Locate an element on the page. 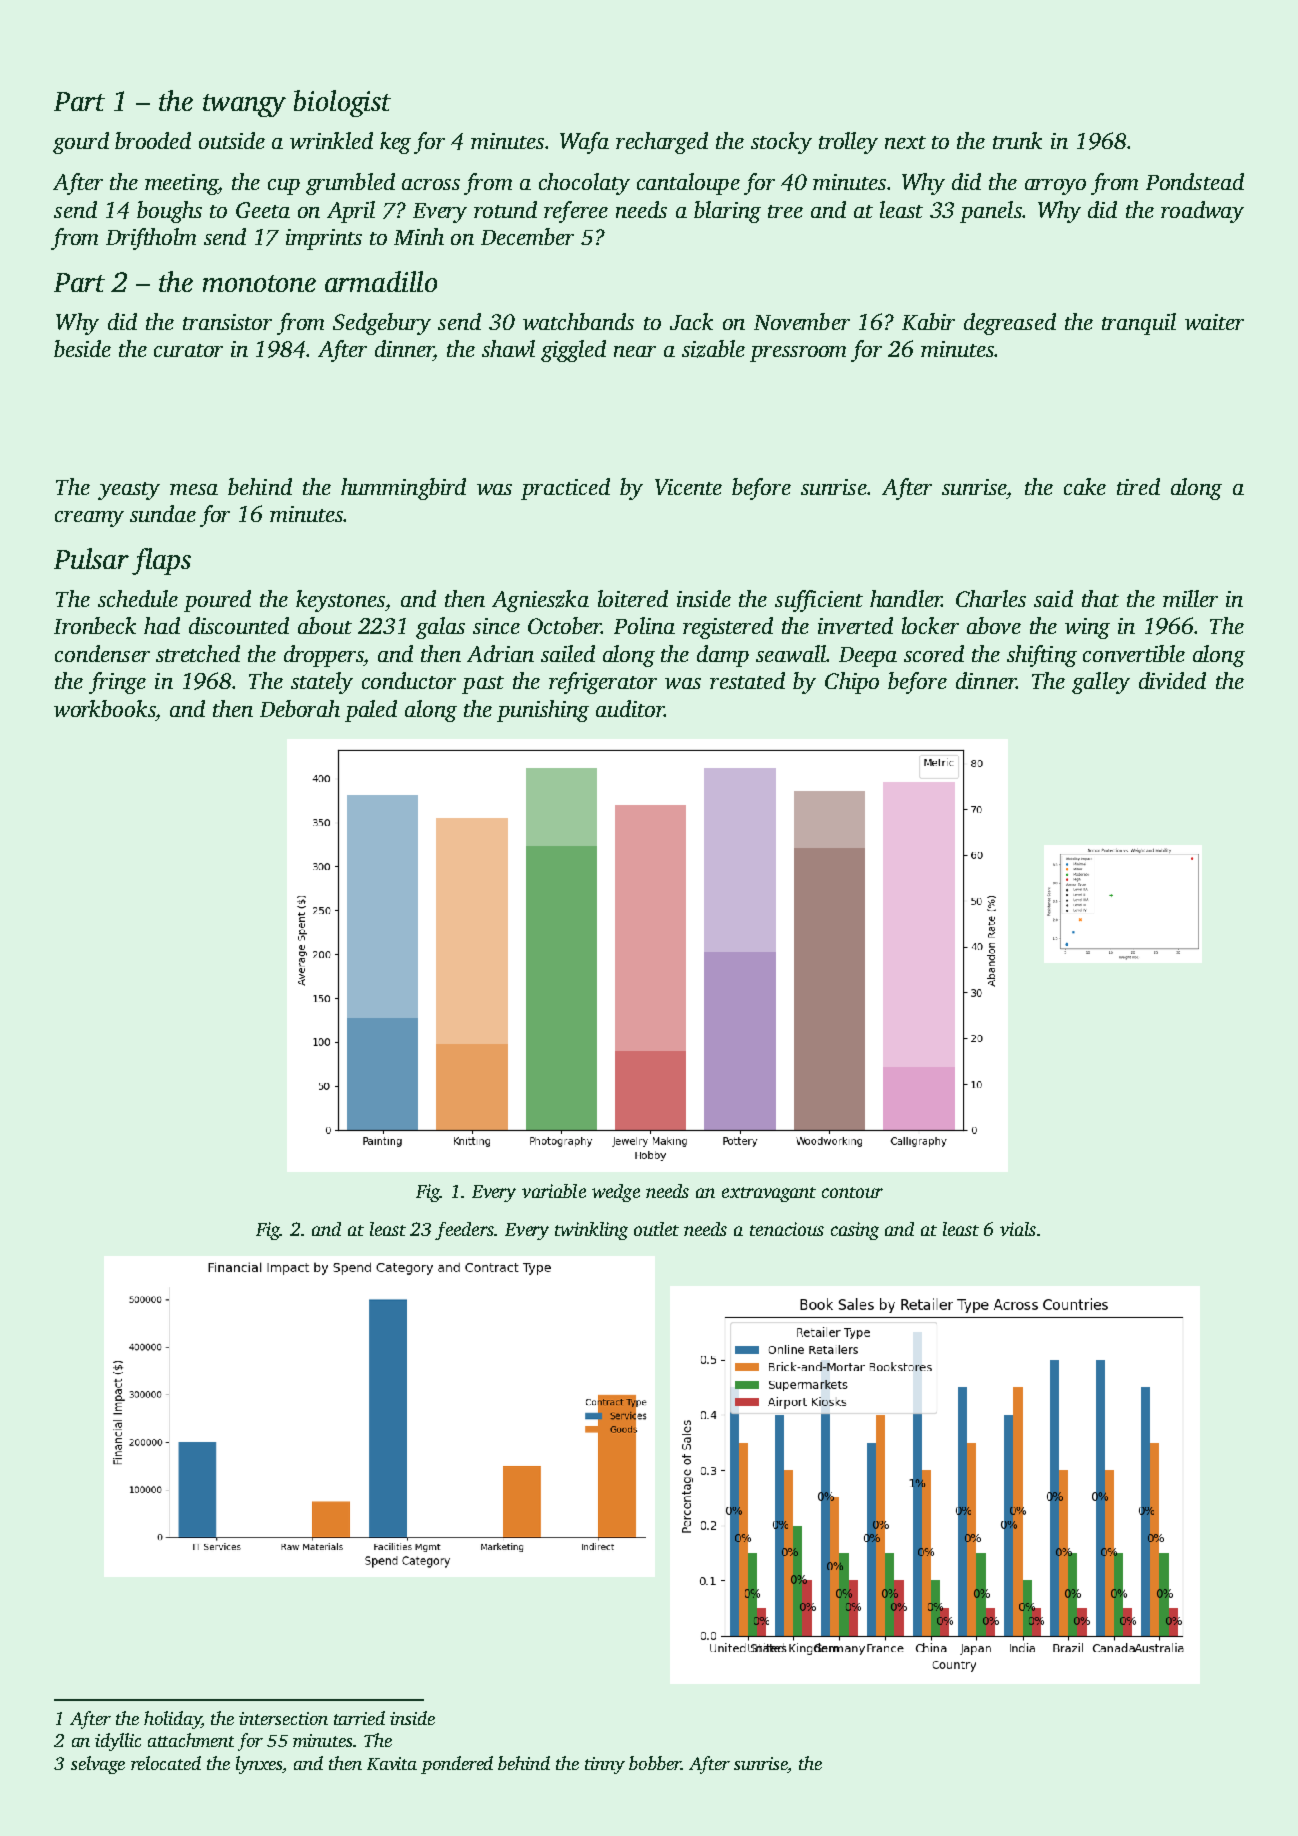 Image resolution: width=1298 pixels, height=1836 pixels. recharged is located at coordinates (662, 143).
